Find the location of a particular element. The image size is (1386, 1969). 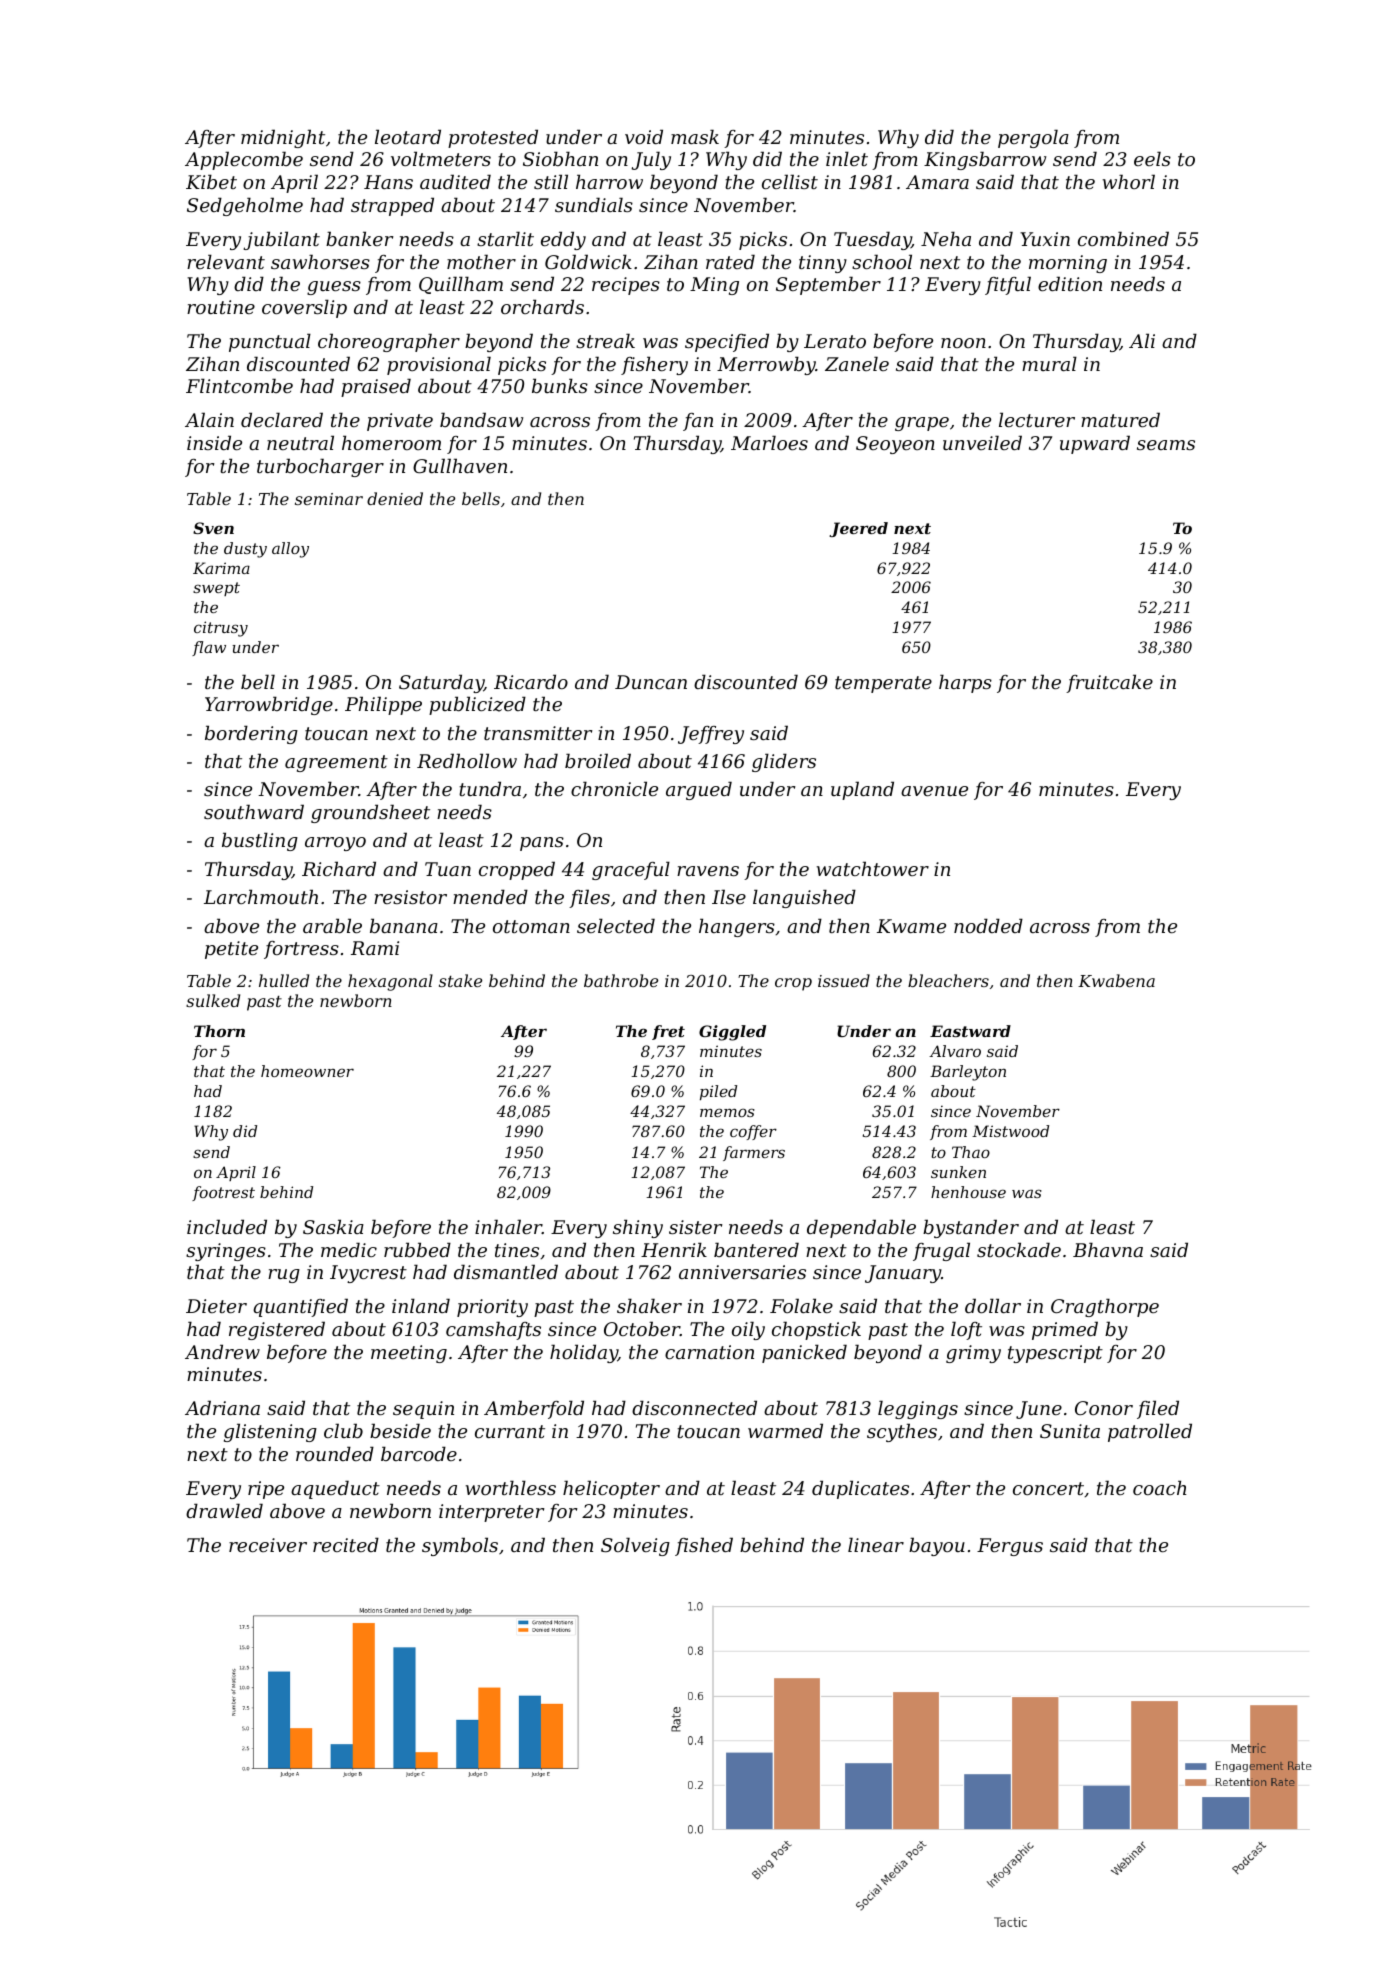

unveiled is located at coordinates (982, 442).
